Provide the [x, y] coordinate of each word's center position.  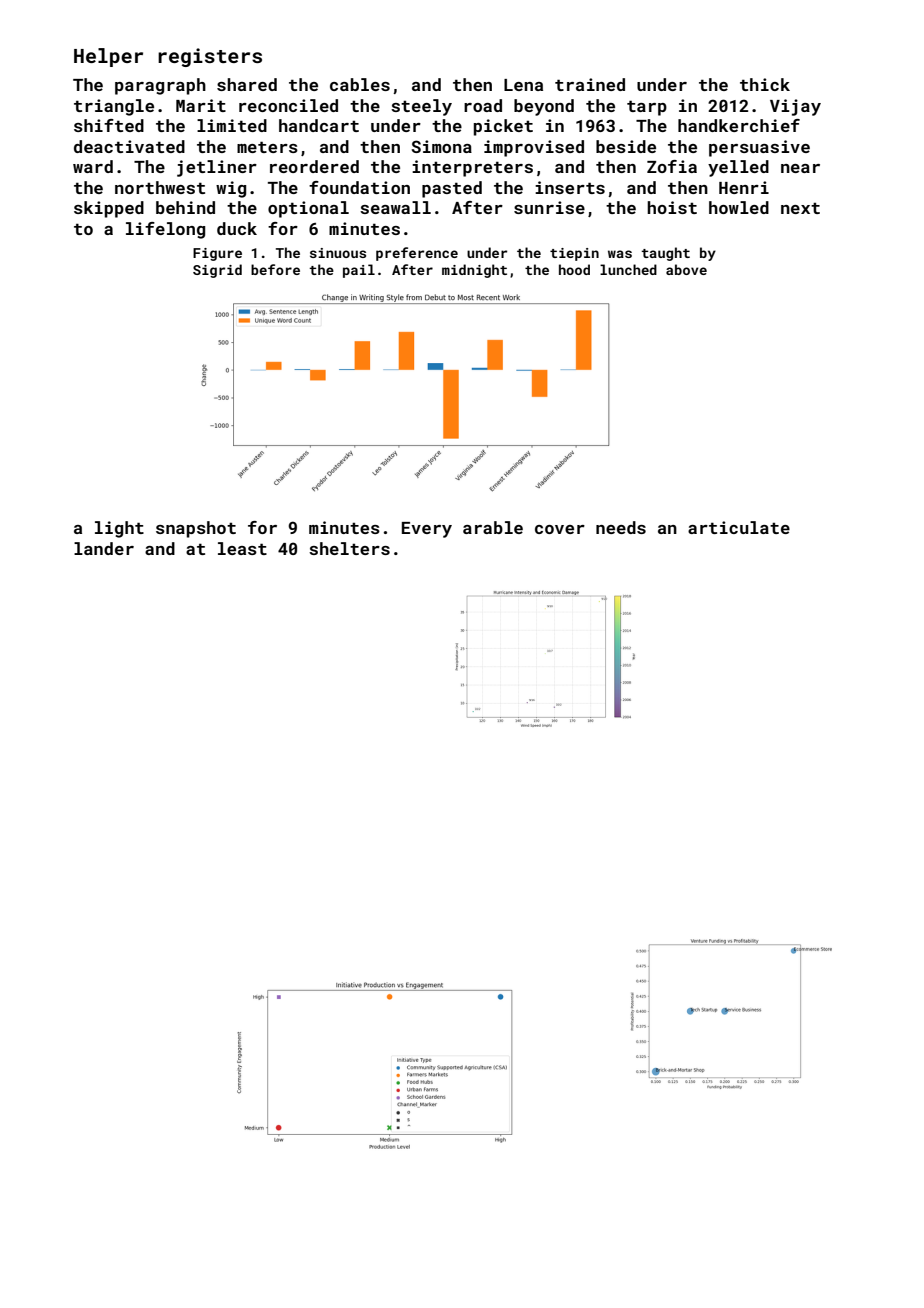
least [242, 548]
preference [417, 254]
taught [665, 254]
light [119, 529]
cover [560, 529]
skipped [109, 209]
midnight [474, 271]
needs [621, 527]
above [686, 269]
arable [493, 527]
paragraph [160, 86]
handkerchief [739, 125]
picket [503, 127]
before [275, 269]
